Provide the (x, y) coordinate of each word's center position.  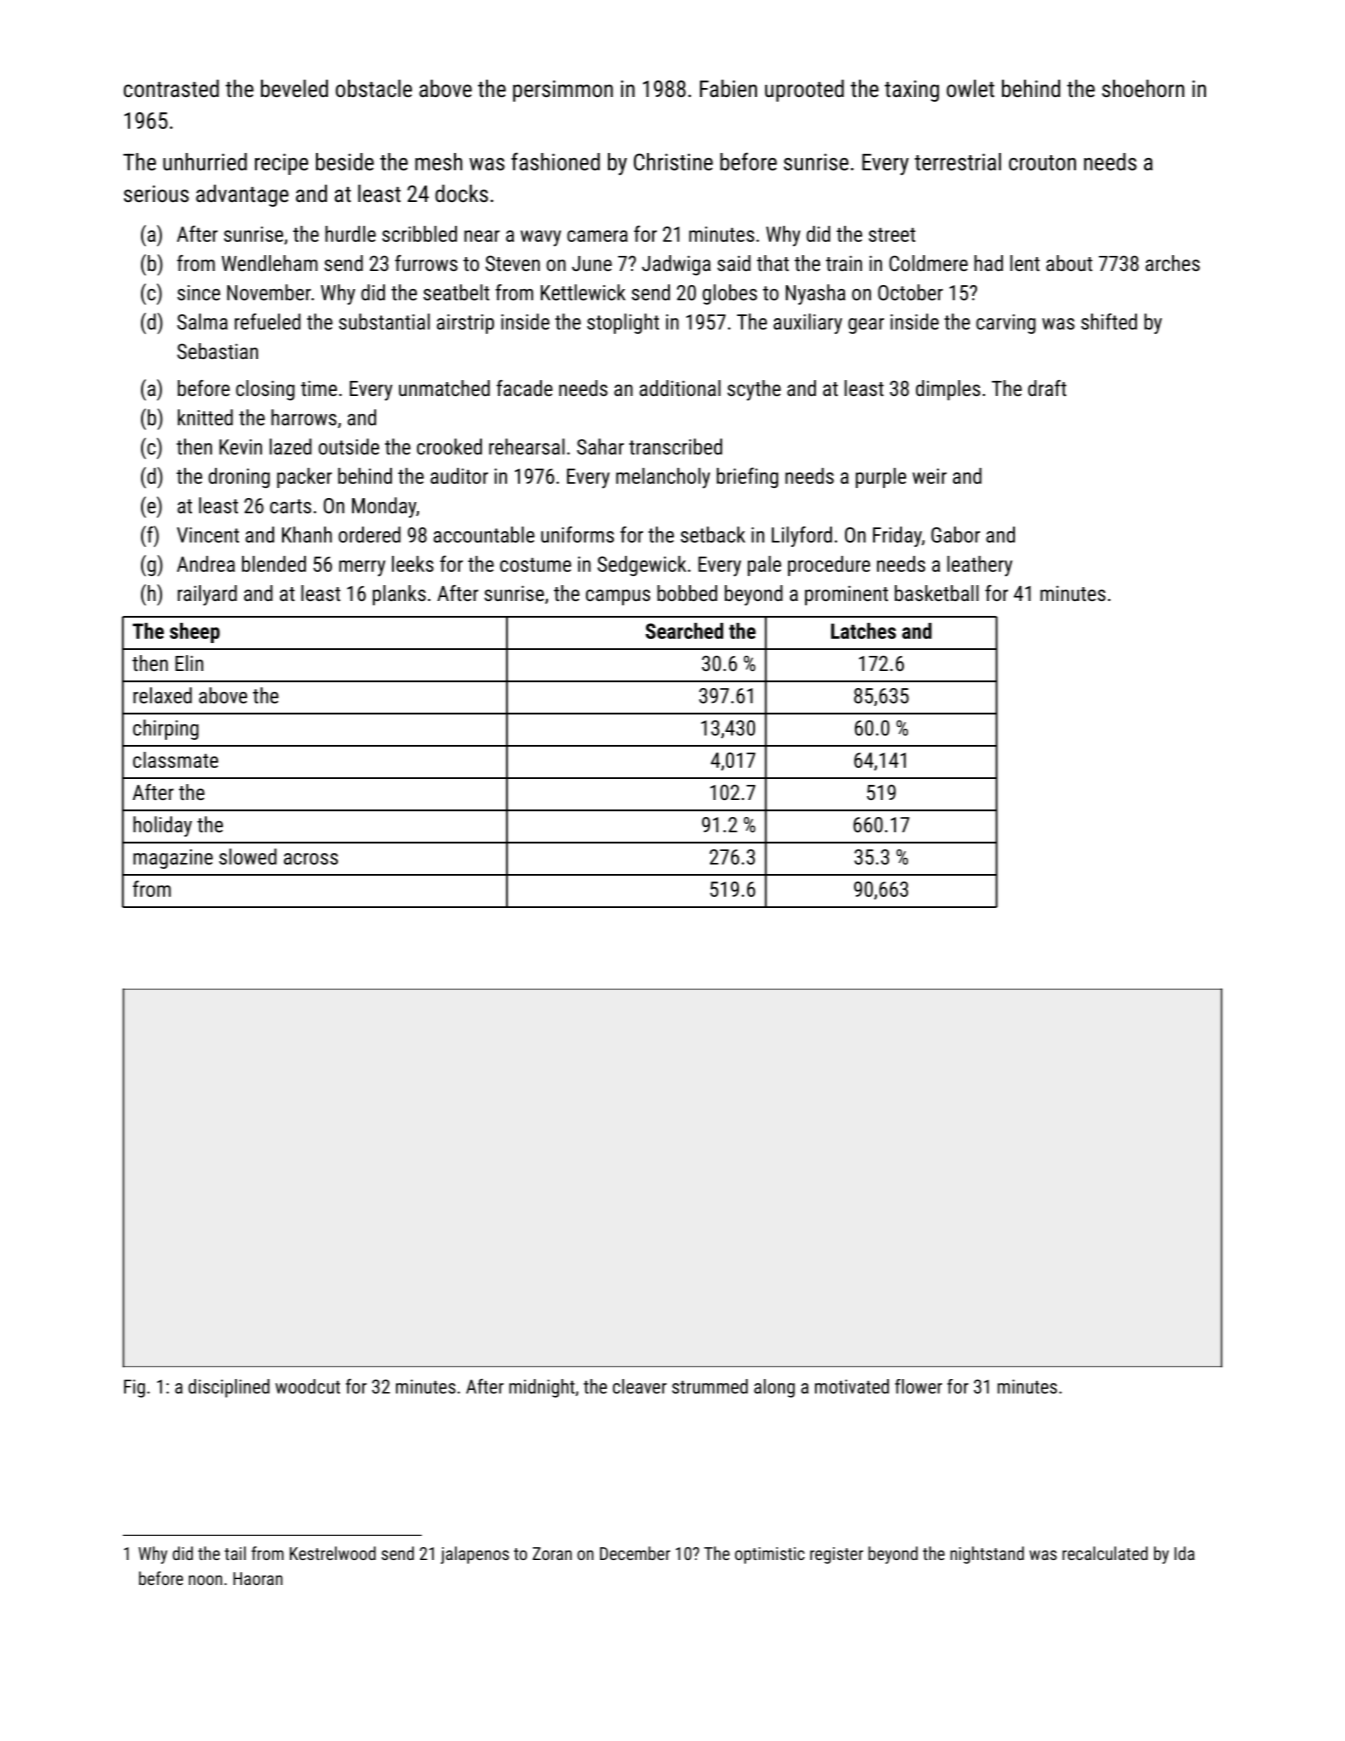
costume (535, 565)
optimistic (770, 1555)
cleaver (640, 1386)
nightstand (987, 1555)
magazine (173, 859)
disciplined (229, 1388)
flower (918, 1386)
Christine (673, 162)
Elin (189, 663)
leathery (979, 566)
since (198, 293)
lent (1025, 263)
